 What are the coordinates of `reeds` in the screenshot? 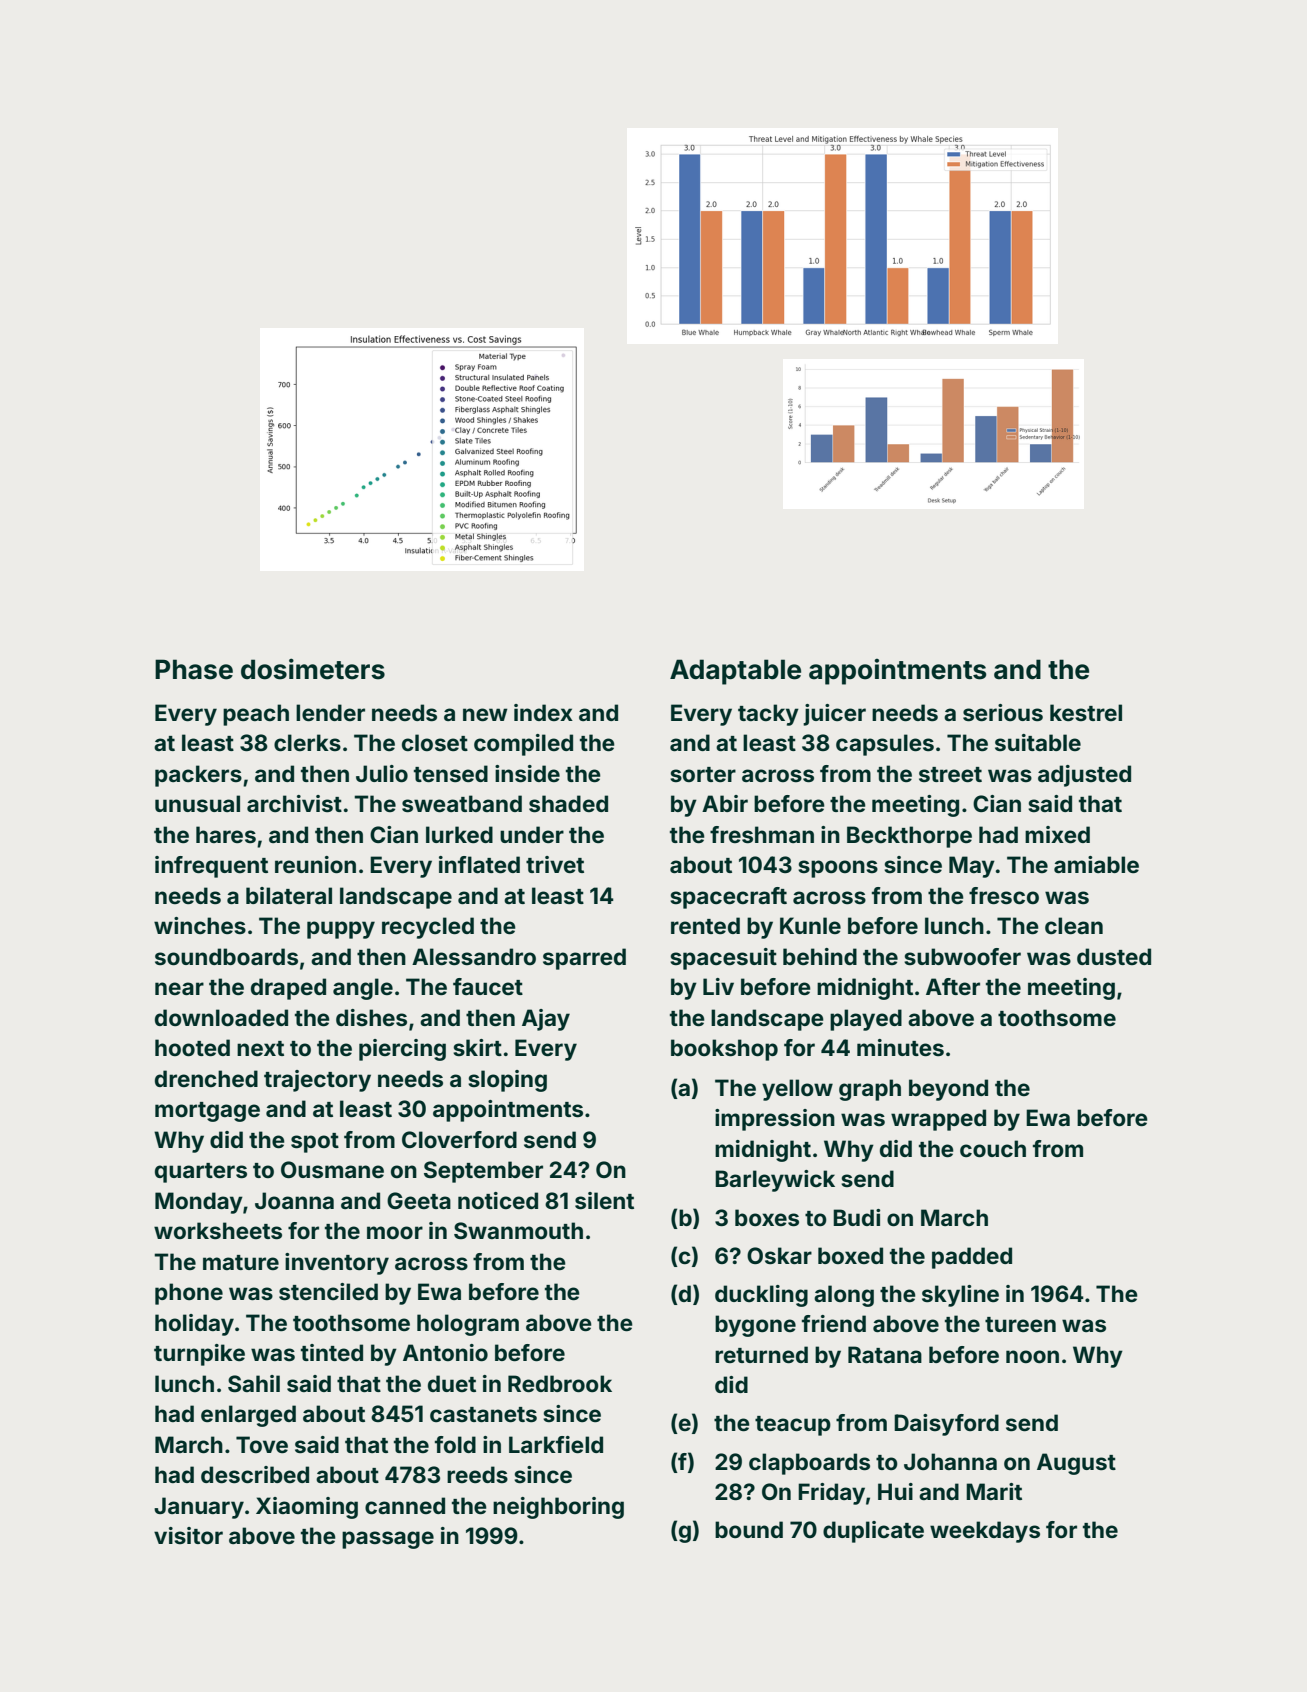 It's located at (477, 1474).
